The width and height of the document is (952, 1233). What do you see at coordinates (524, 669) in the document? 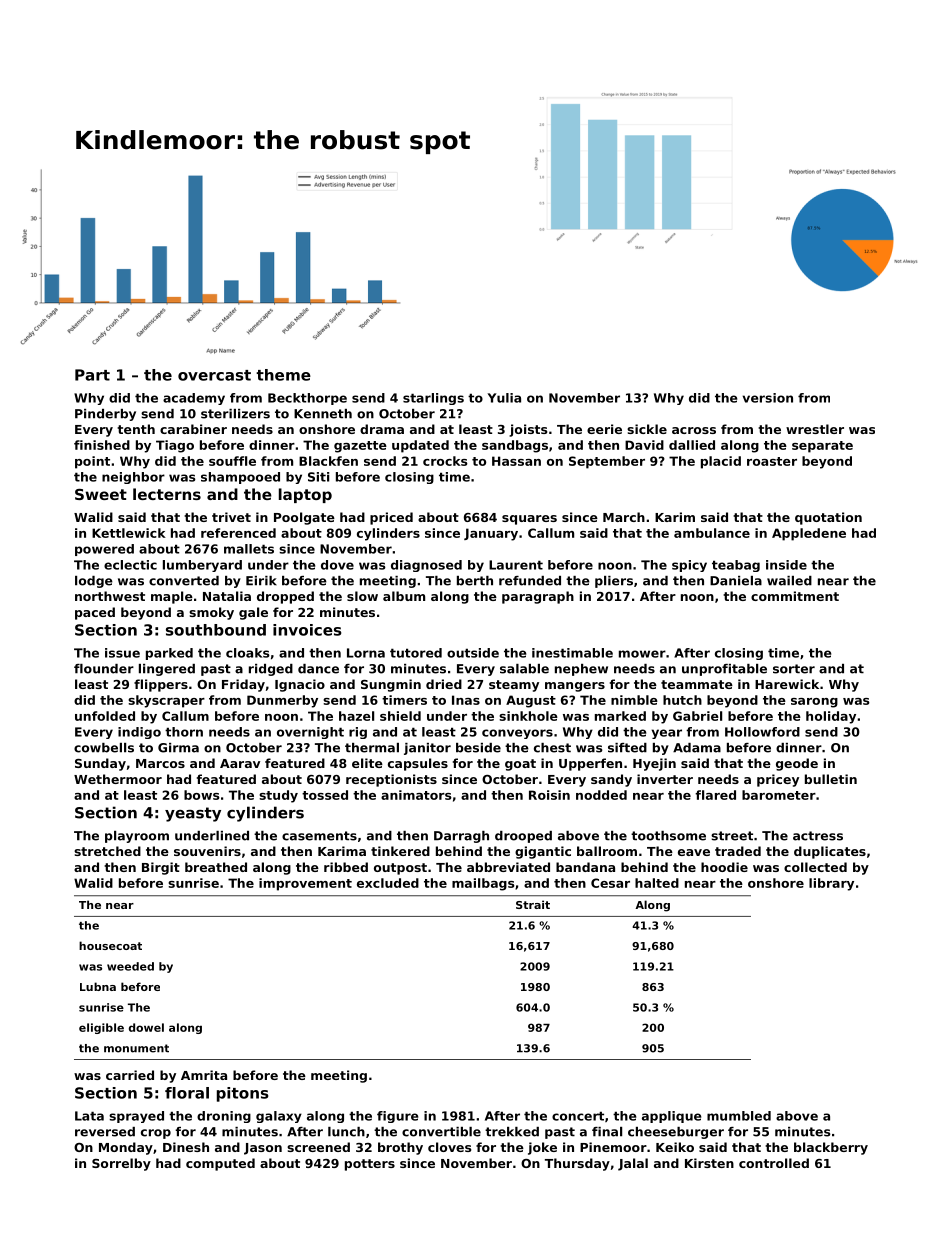
I see `salable` at bounding box center [524, 669].
